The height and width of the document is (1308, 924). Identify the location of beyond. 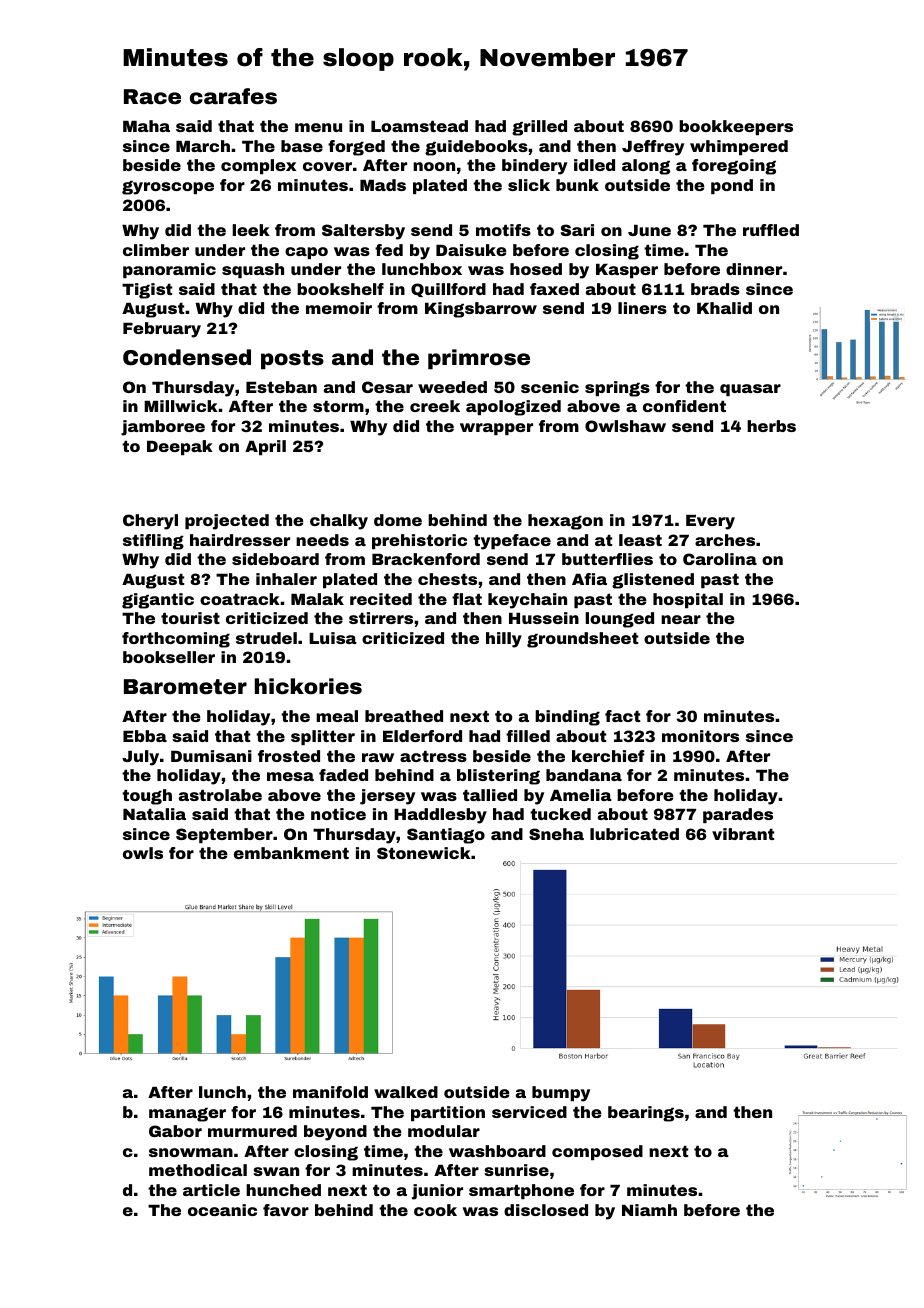
(335, 1133).
